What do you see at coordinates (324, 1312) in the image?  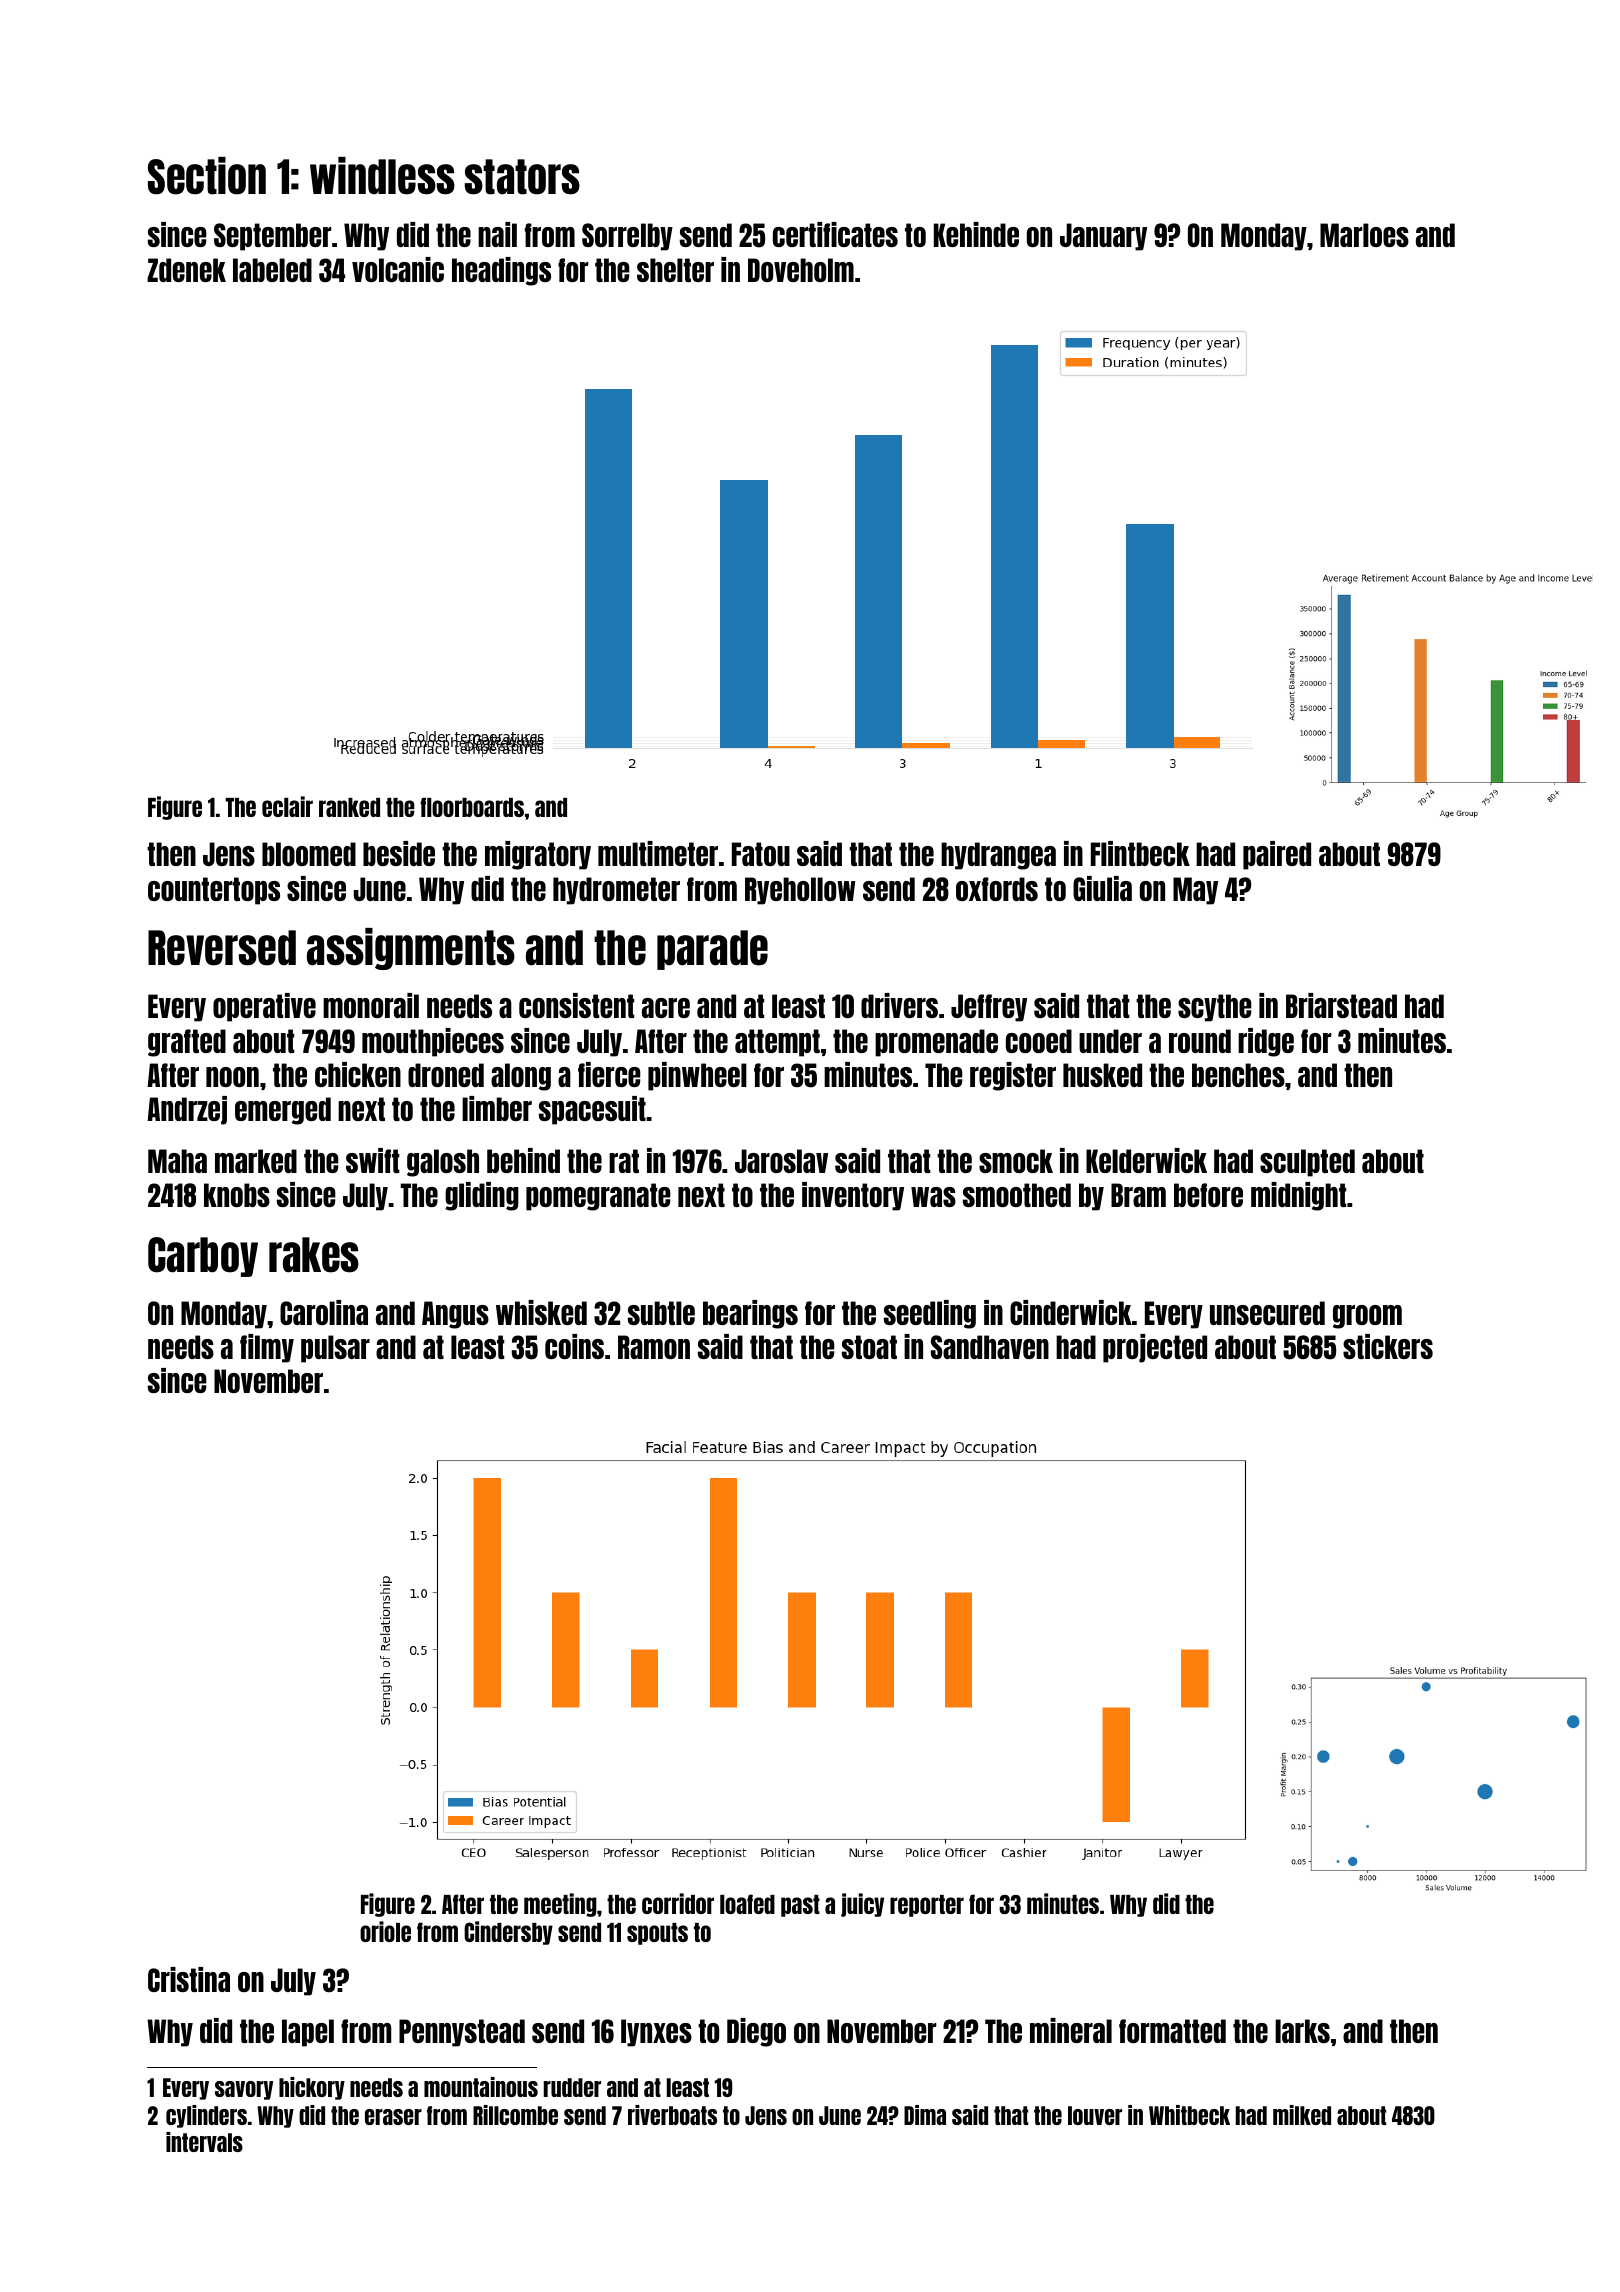 I see `Carolina` at bounding box center [324, 1312].
